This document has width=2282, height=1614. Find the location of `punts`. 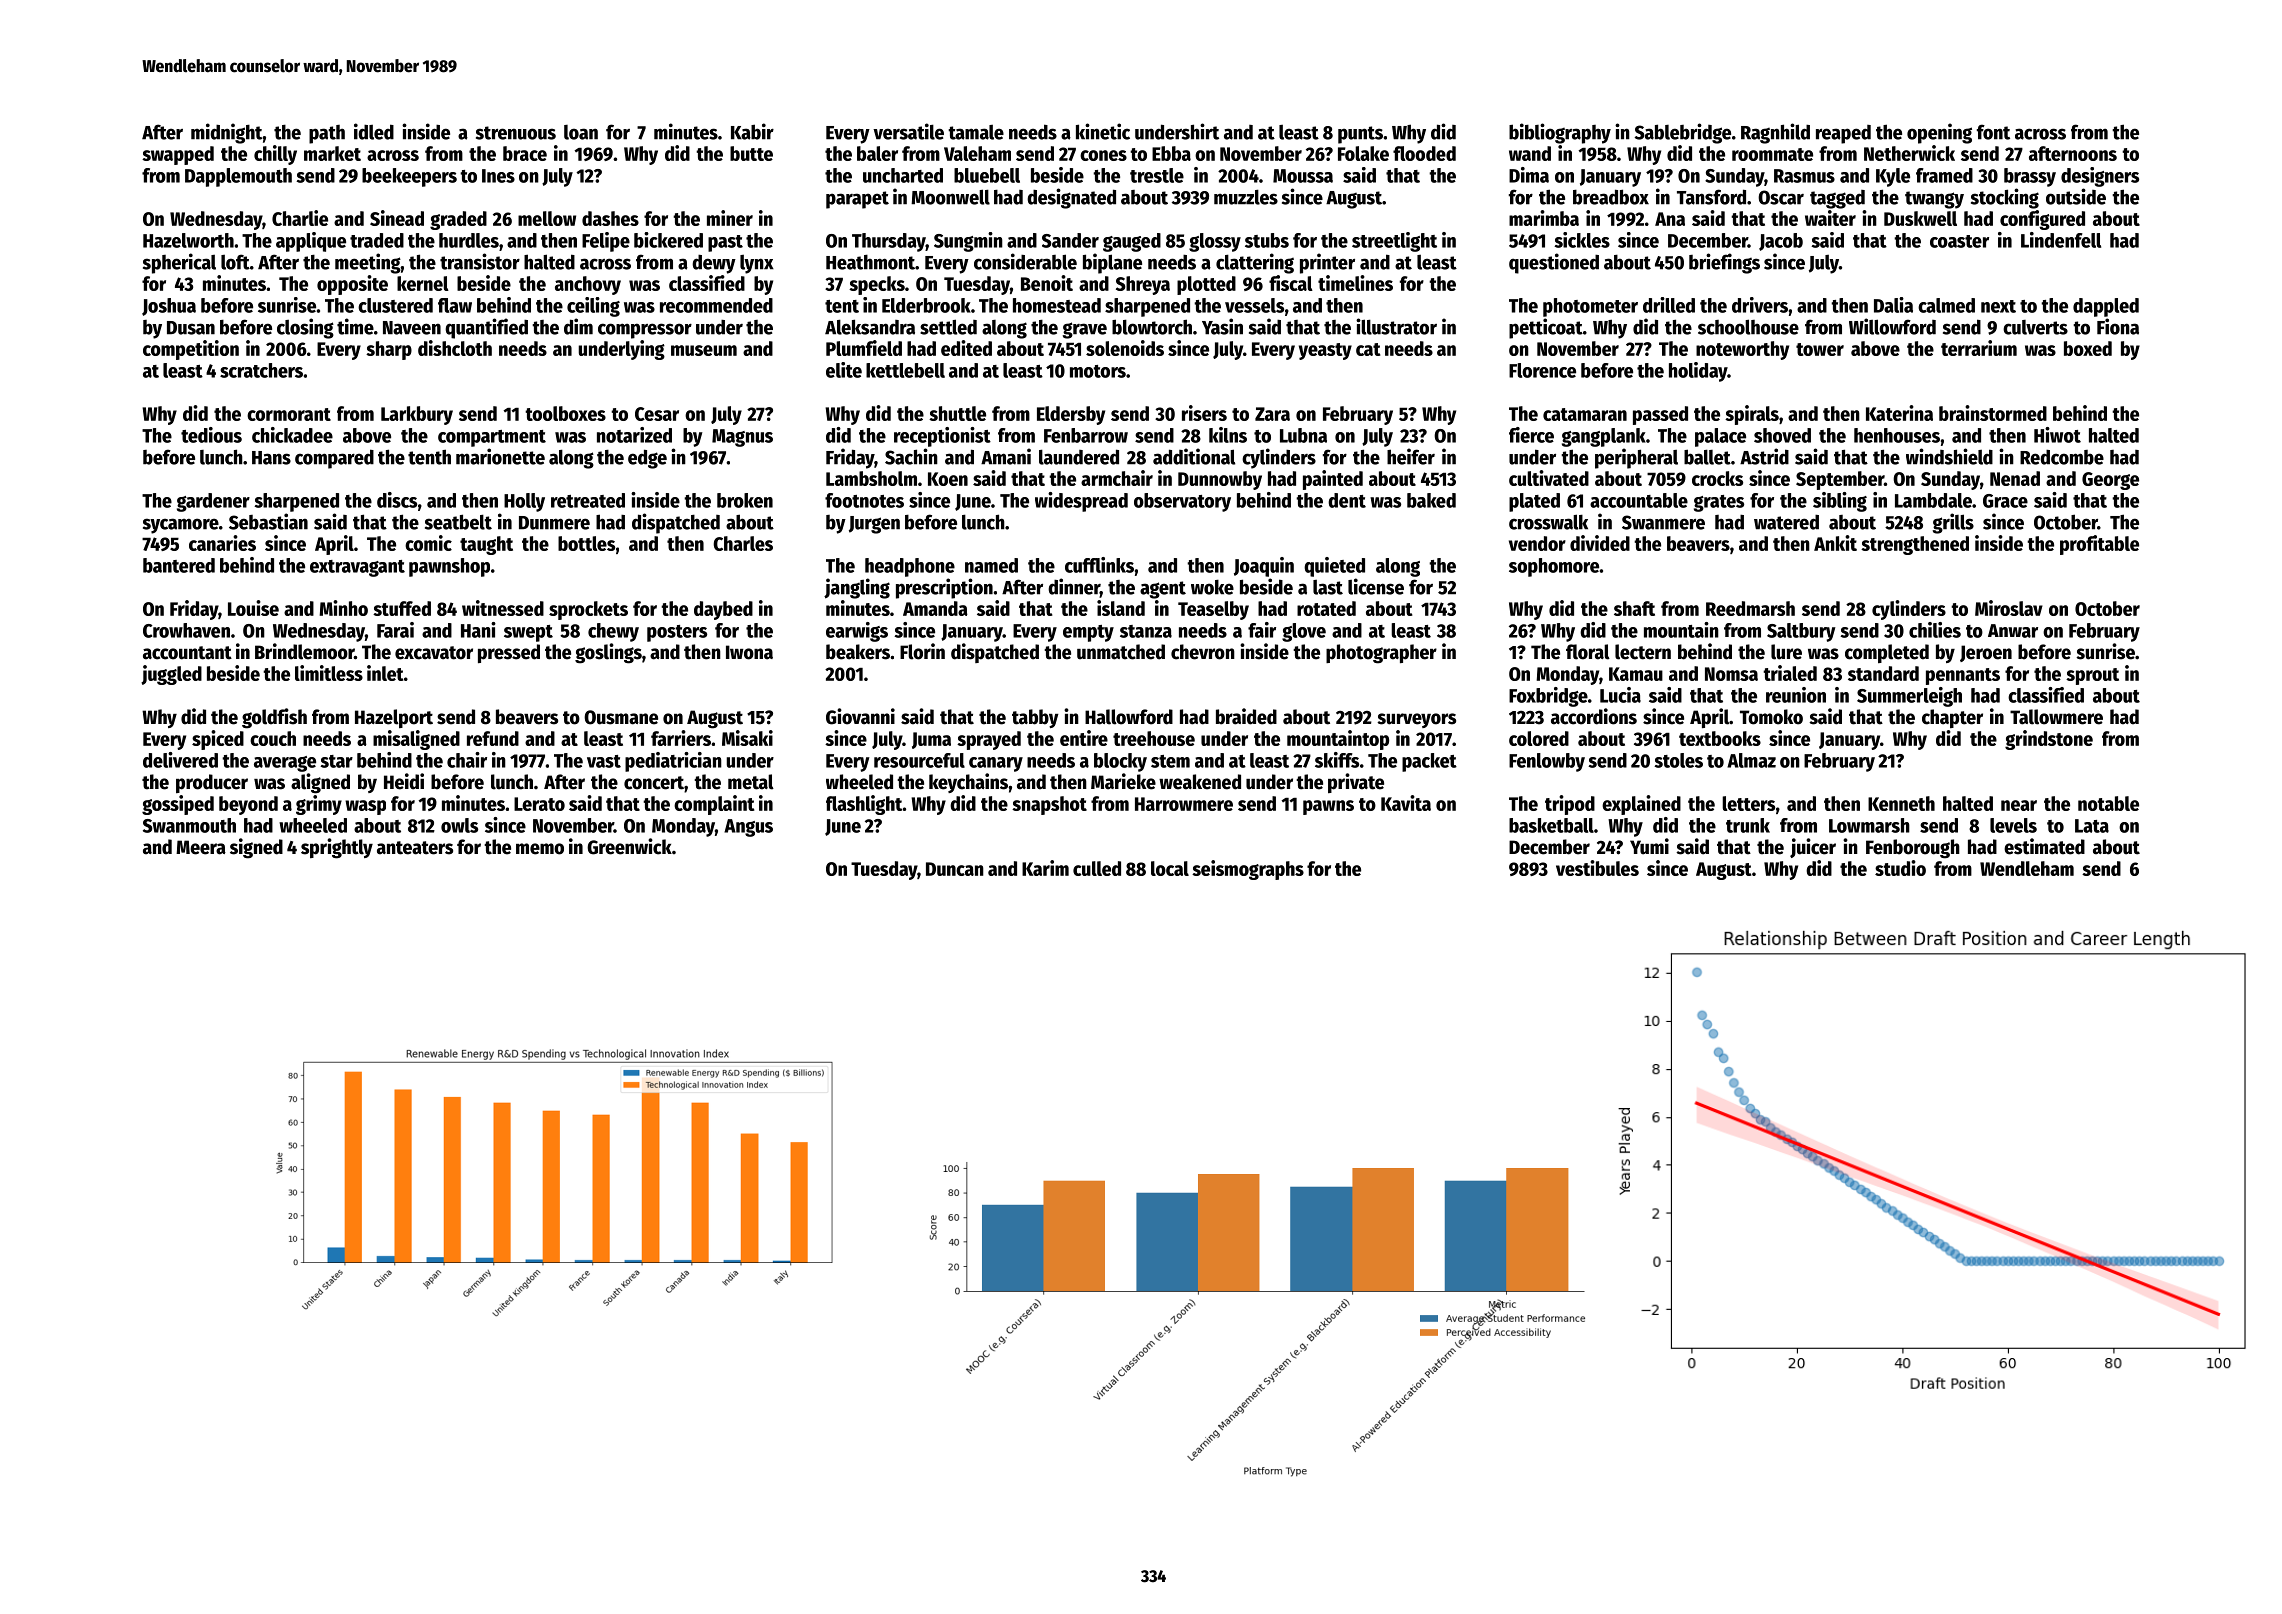

punts is located at coordinates (1360, 135).
